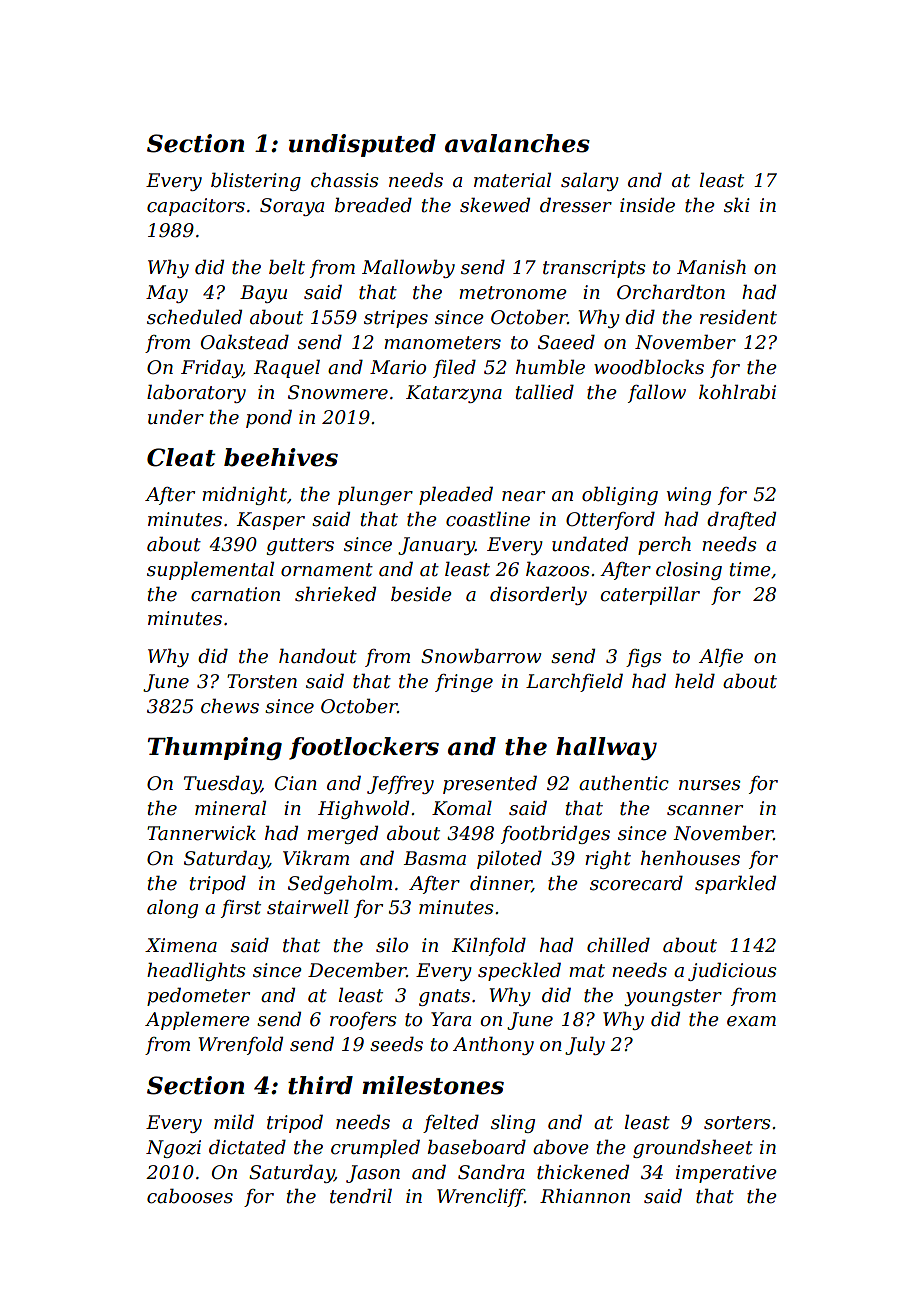 The height and width of the screenshot is (1311, 924). Describe the element at coordinates (247, 1147) in the screenshot. I see `dictated` at that location.
